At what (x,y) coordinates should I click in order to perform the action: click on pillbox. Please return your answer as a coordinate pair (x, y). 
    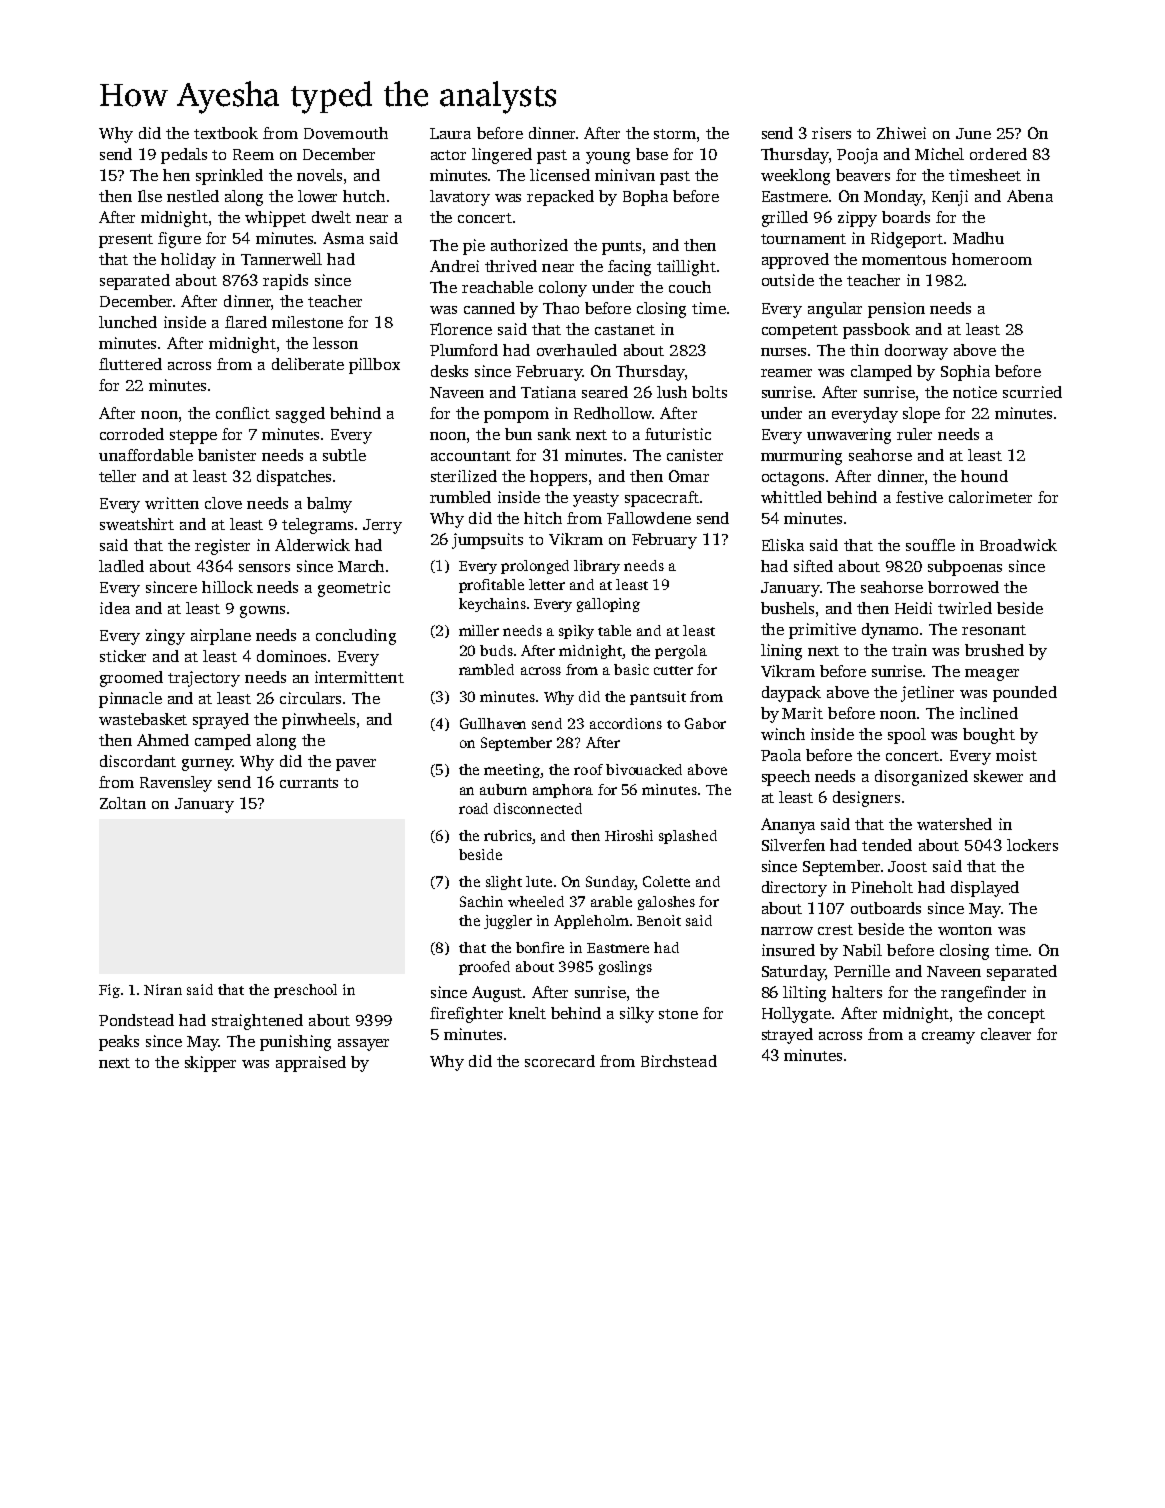
    Looking at the image, I should click on (374, 366).
